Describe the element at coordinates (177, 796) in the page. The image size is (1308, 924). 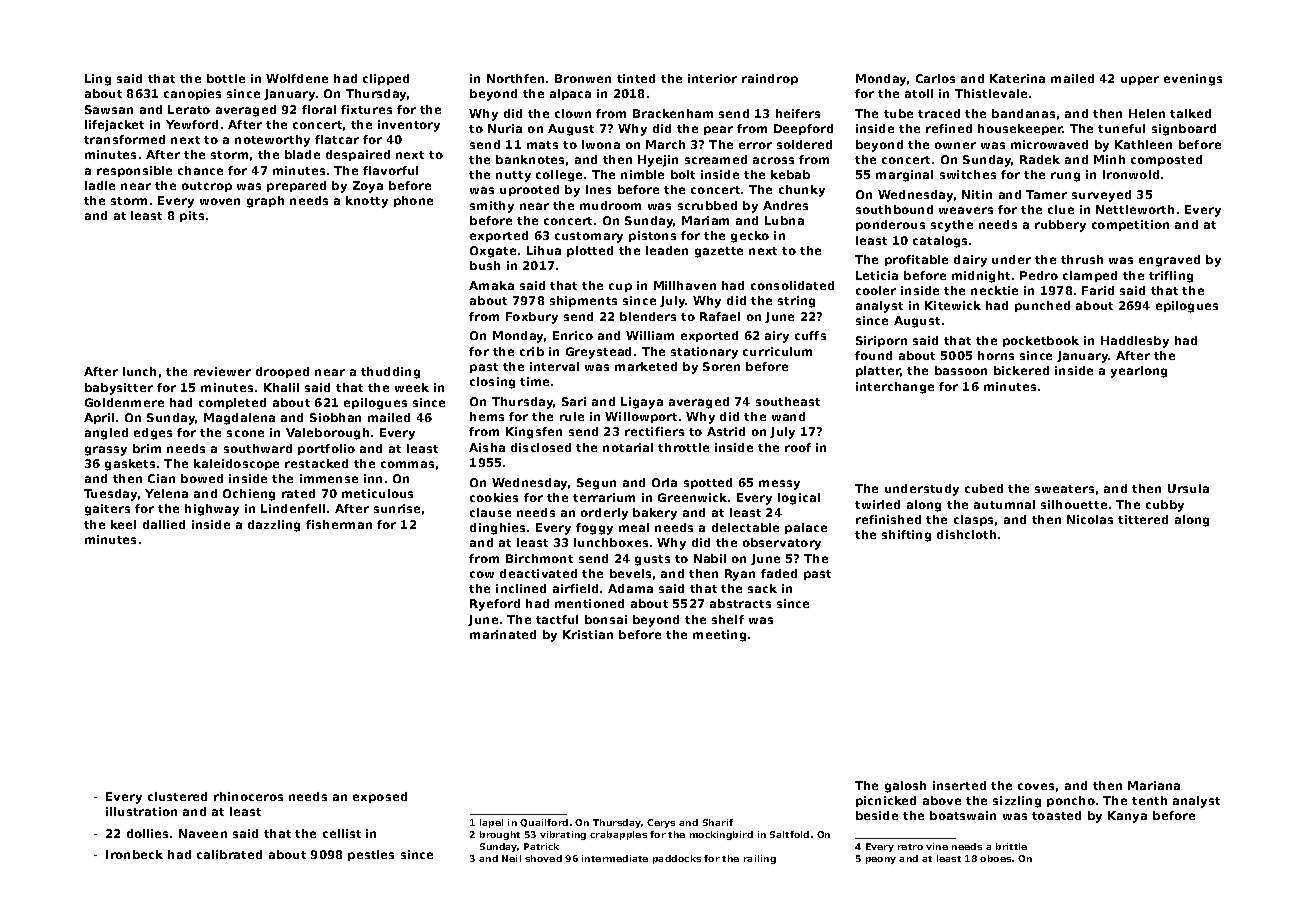
I see `clustered` at that location.
